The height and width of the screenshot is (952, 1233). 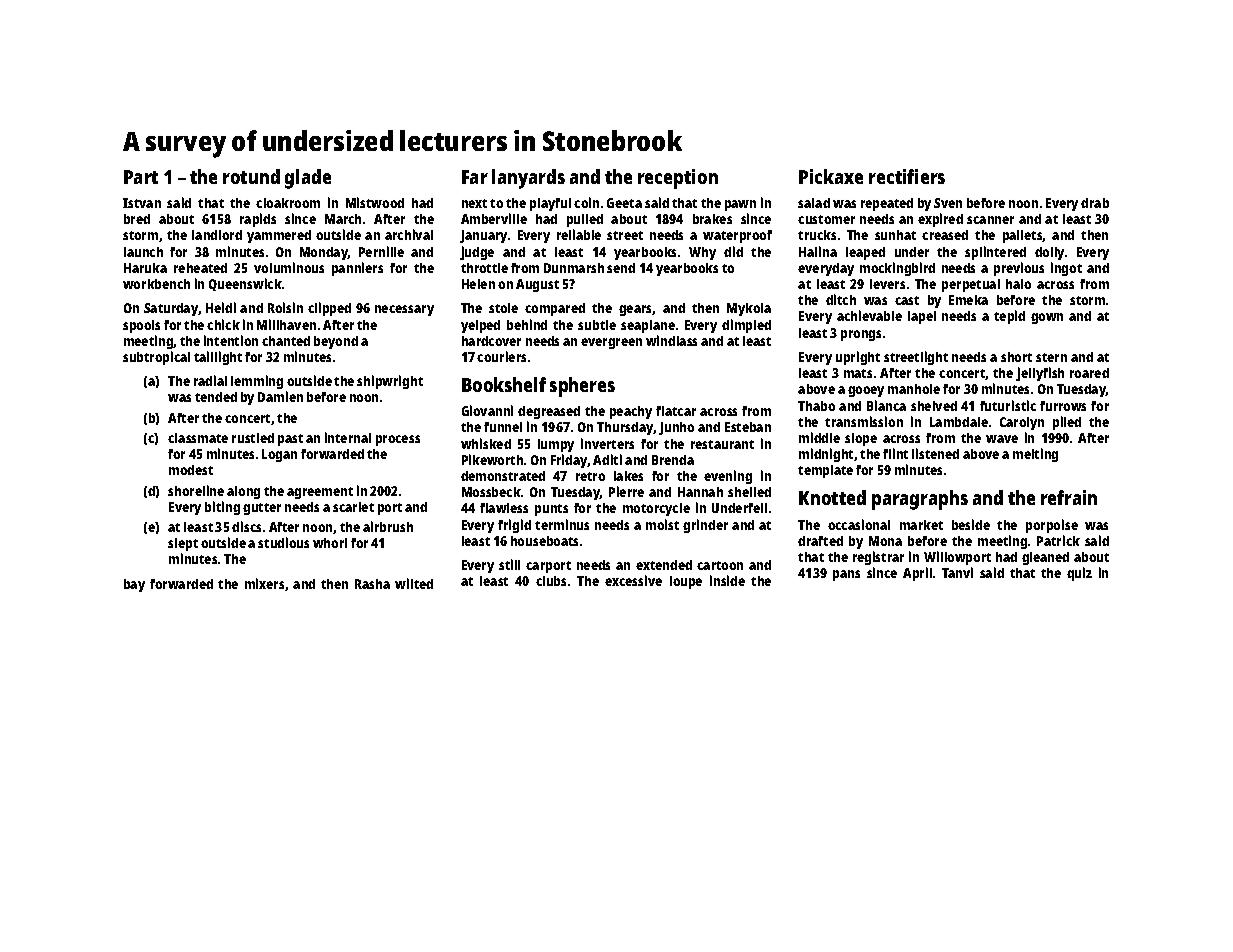 I want to click on lanyards, so click(x=528, y=179).
